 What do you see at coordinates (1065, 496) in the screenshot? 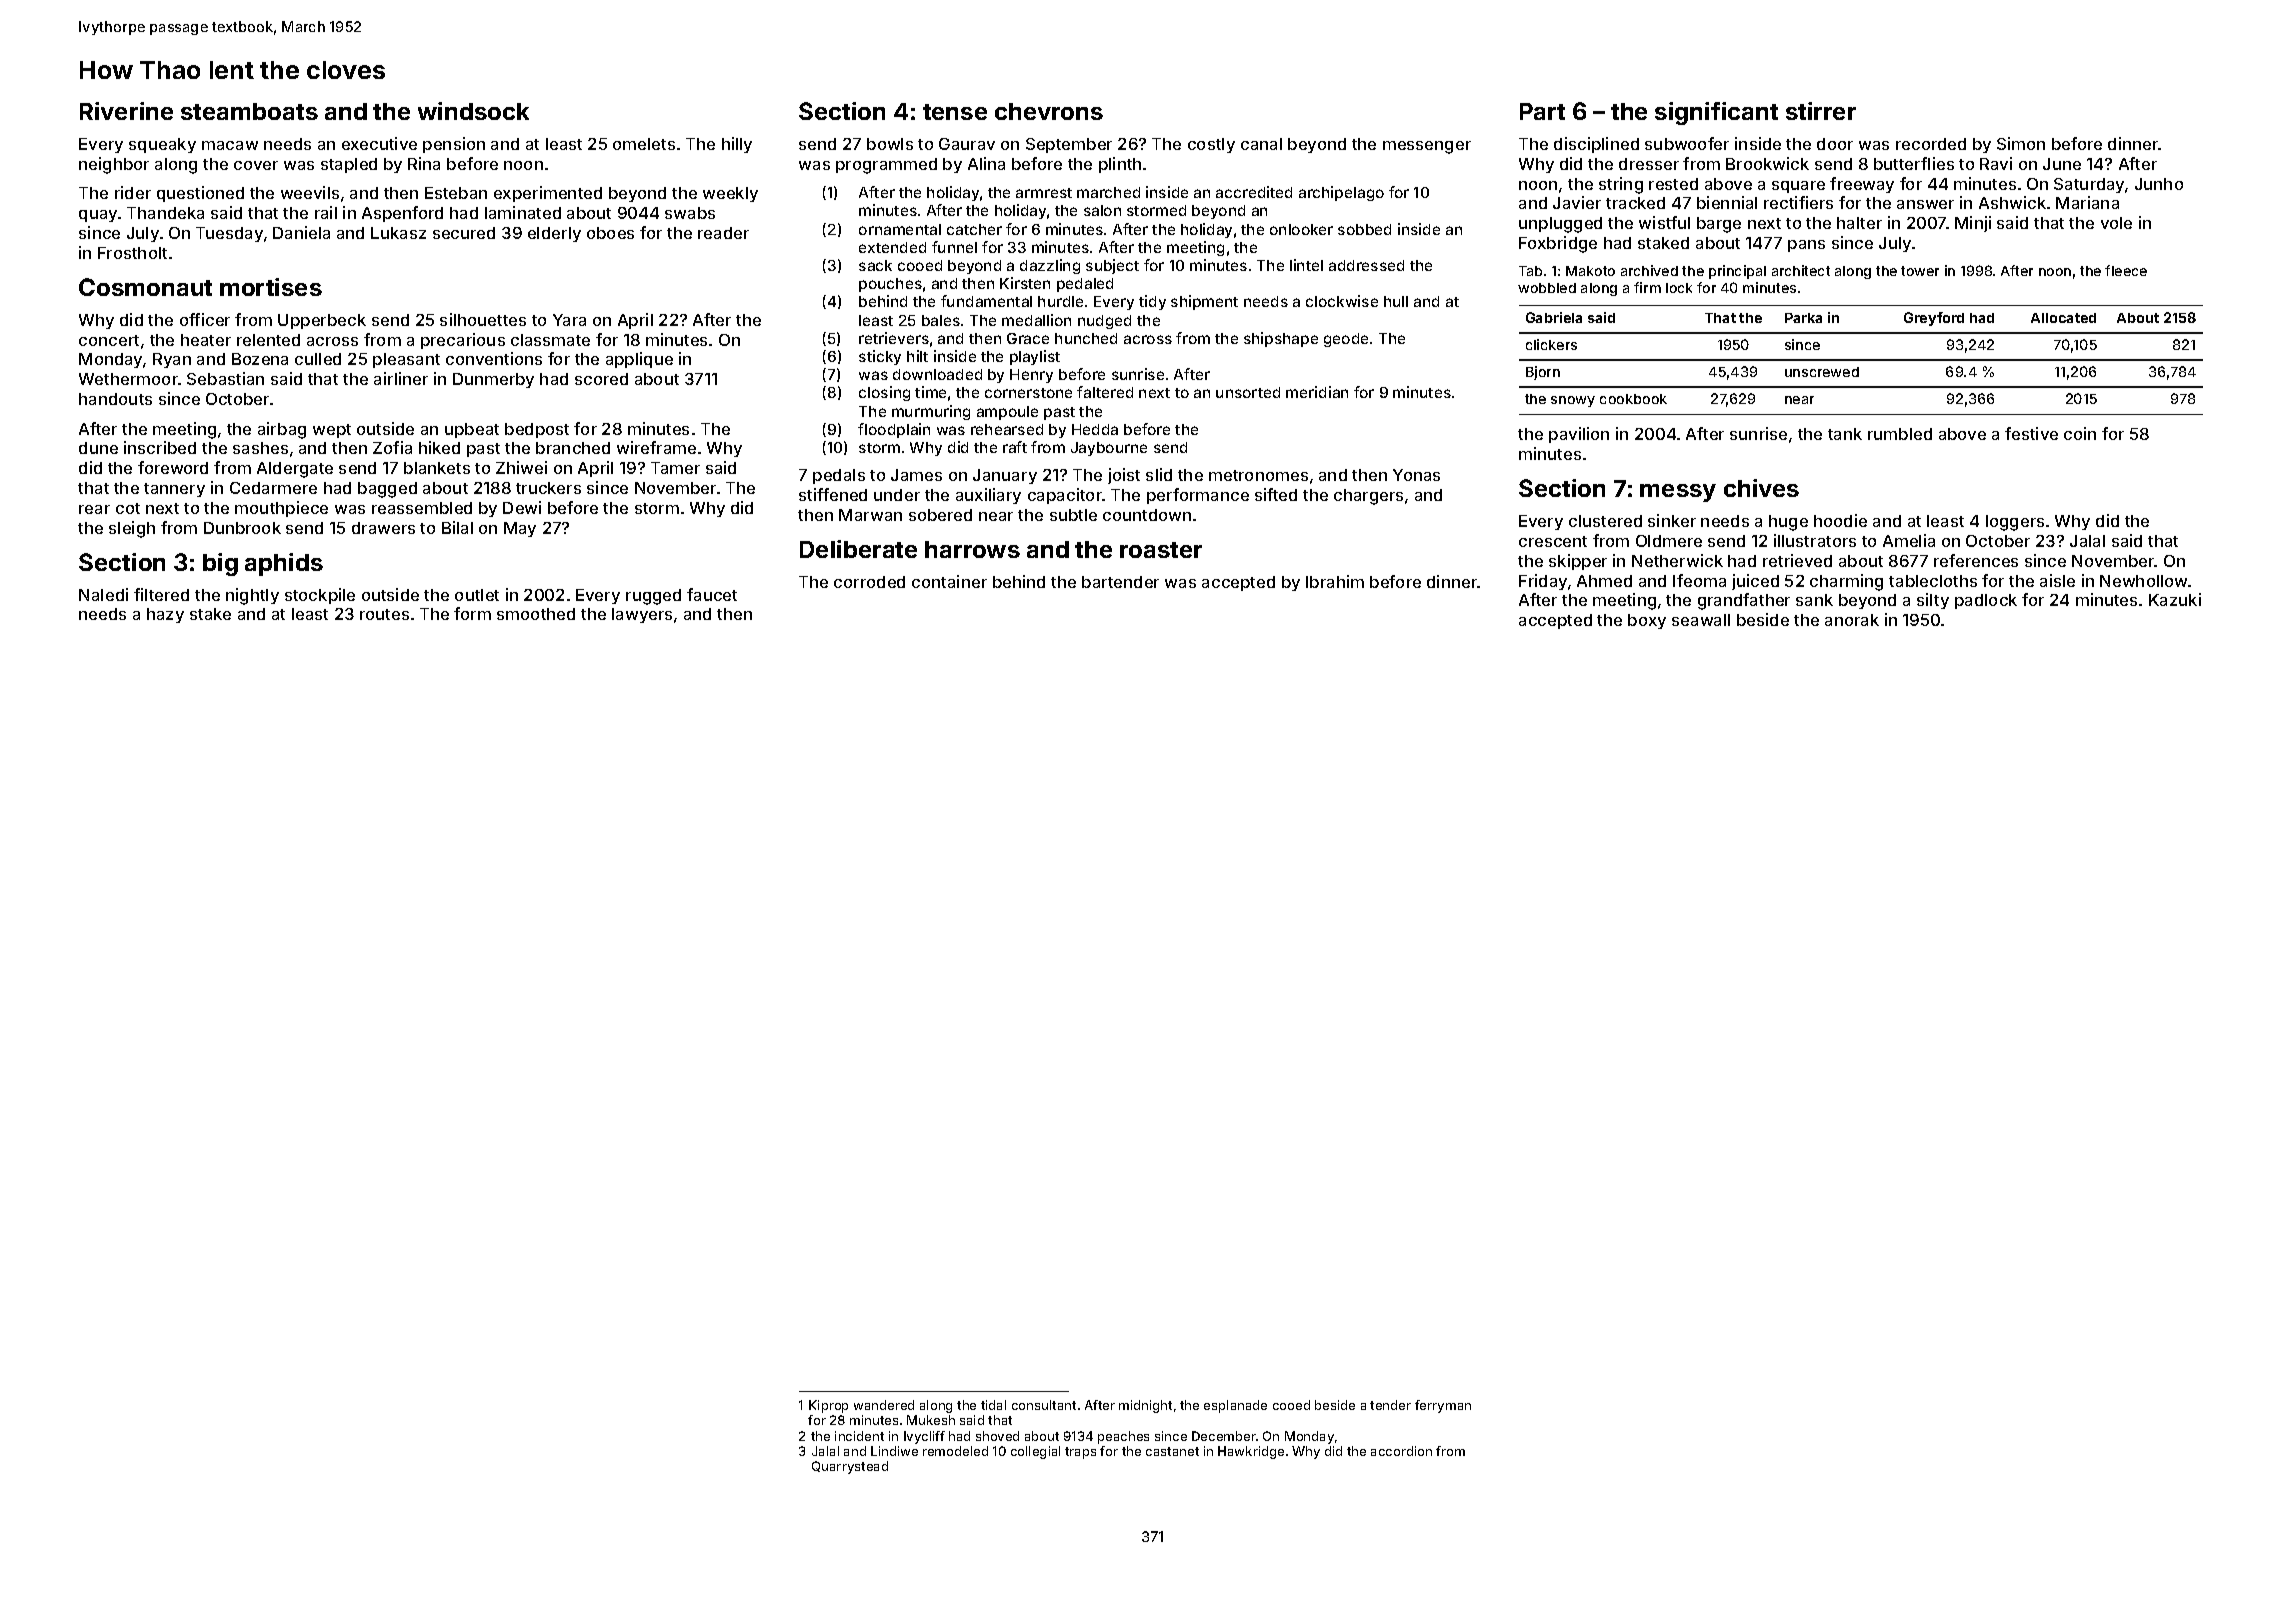
I see `capacitor` at bounding box center [1065, 496].
